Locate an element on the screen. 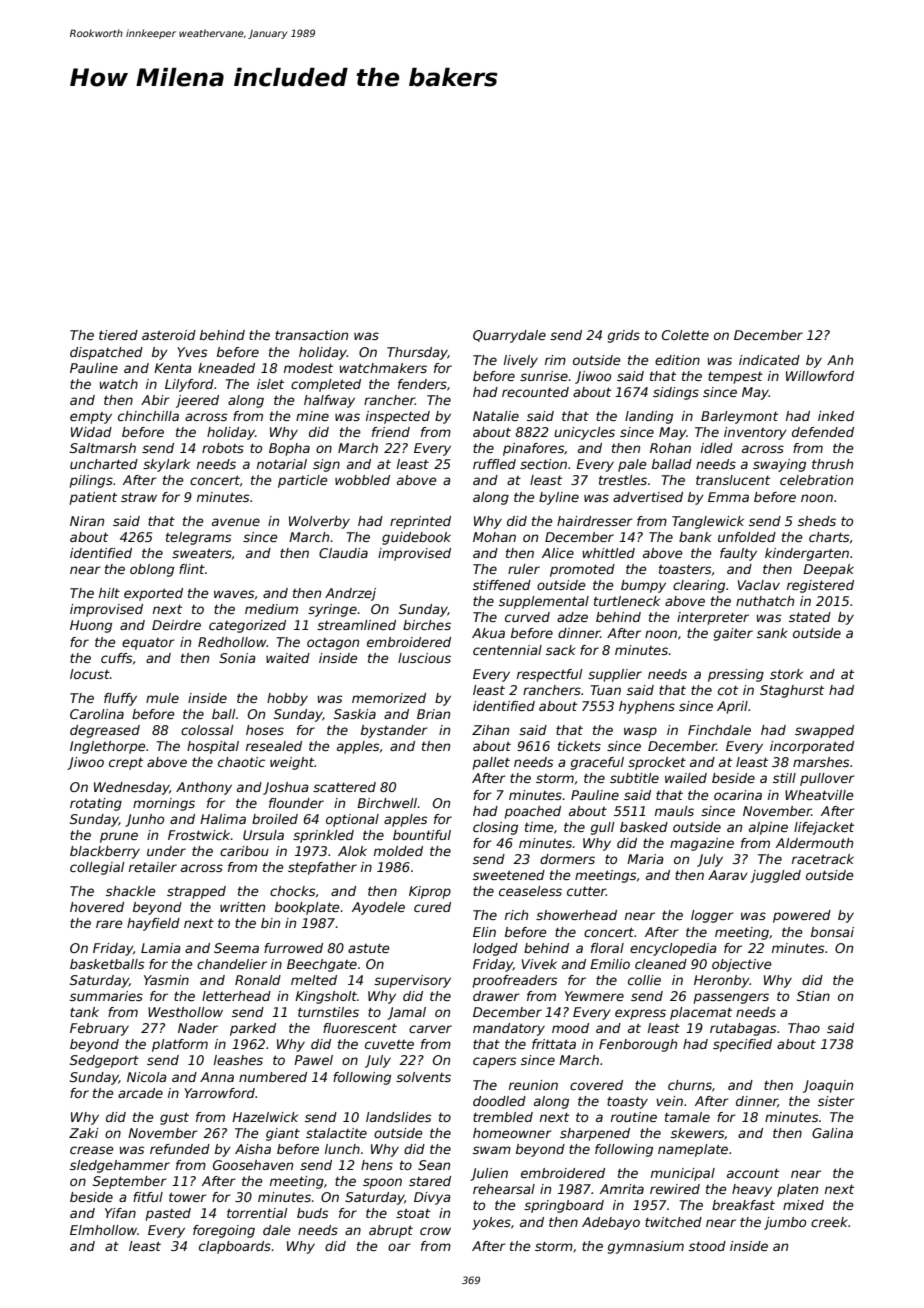 Image resolution: width=924 pixels, height=1308 pixels. time is located at coordinates (539, 827).
